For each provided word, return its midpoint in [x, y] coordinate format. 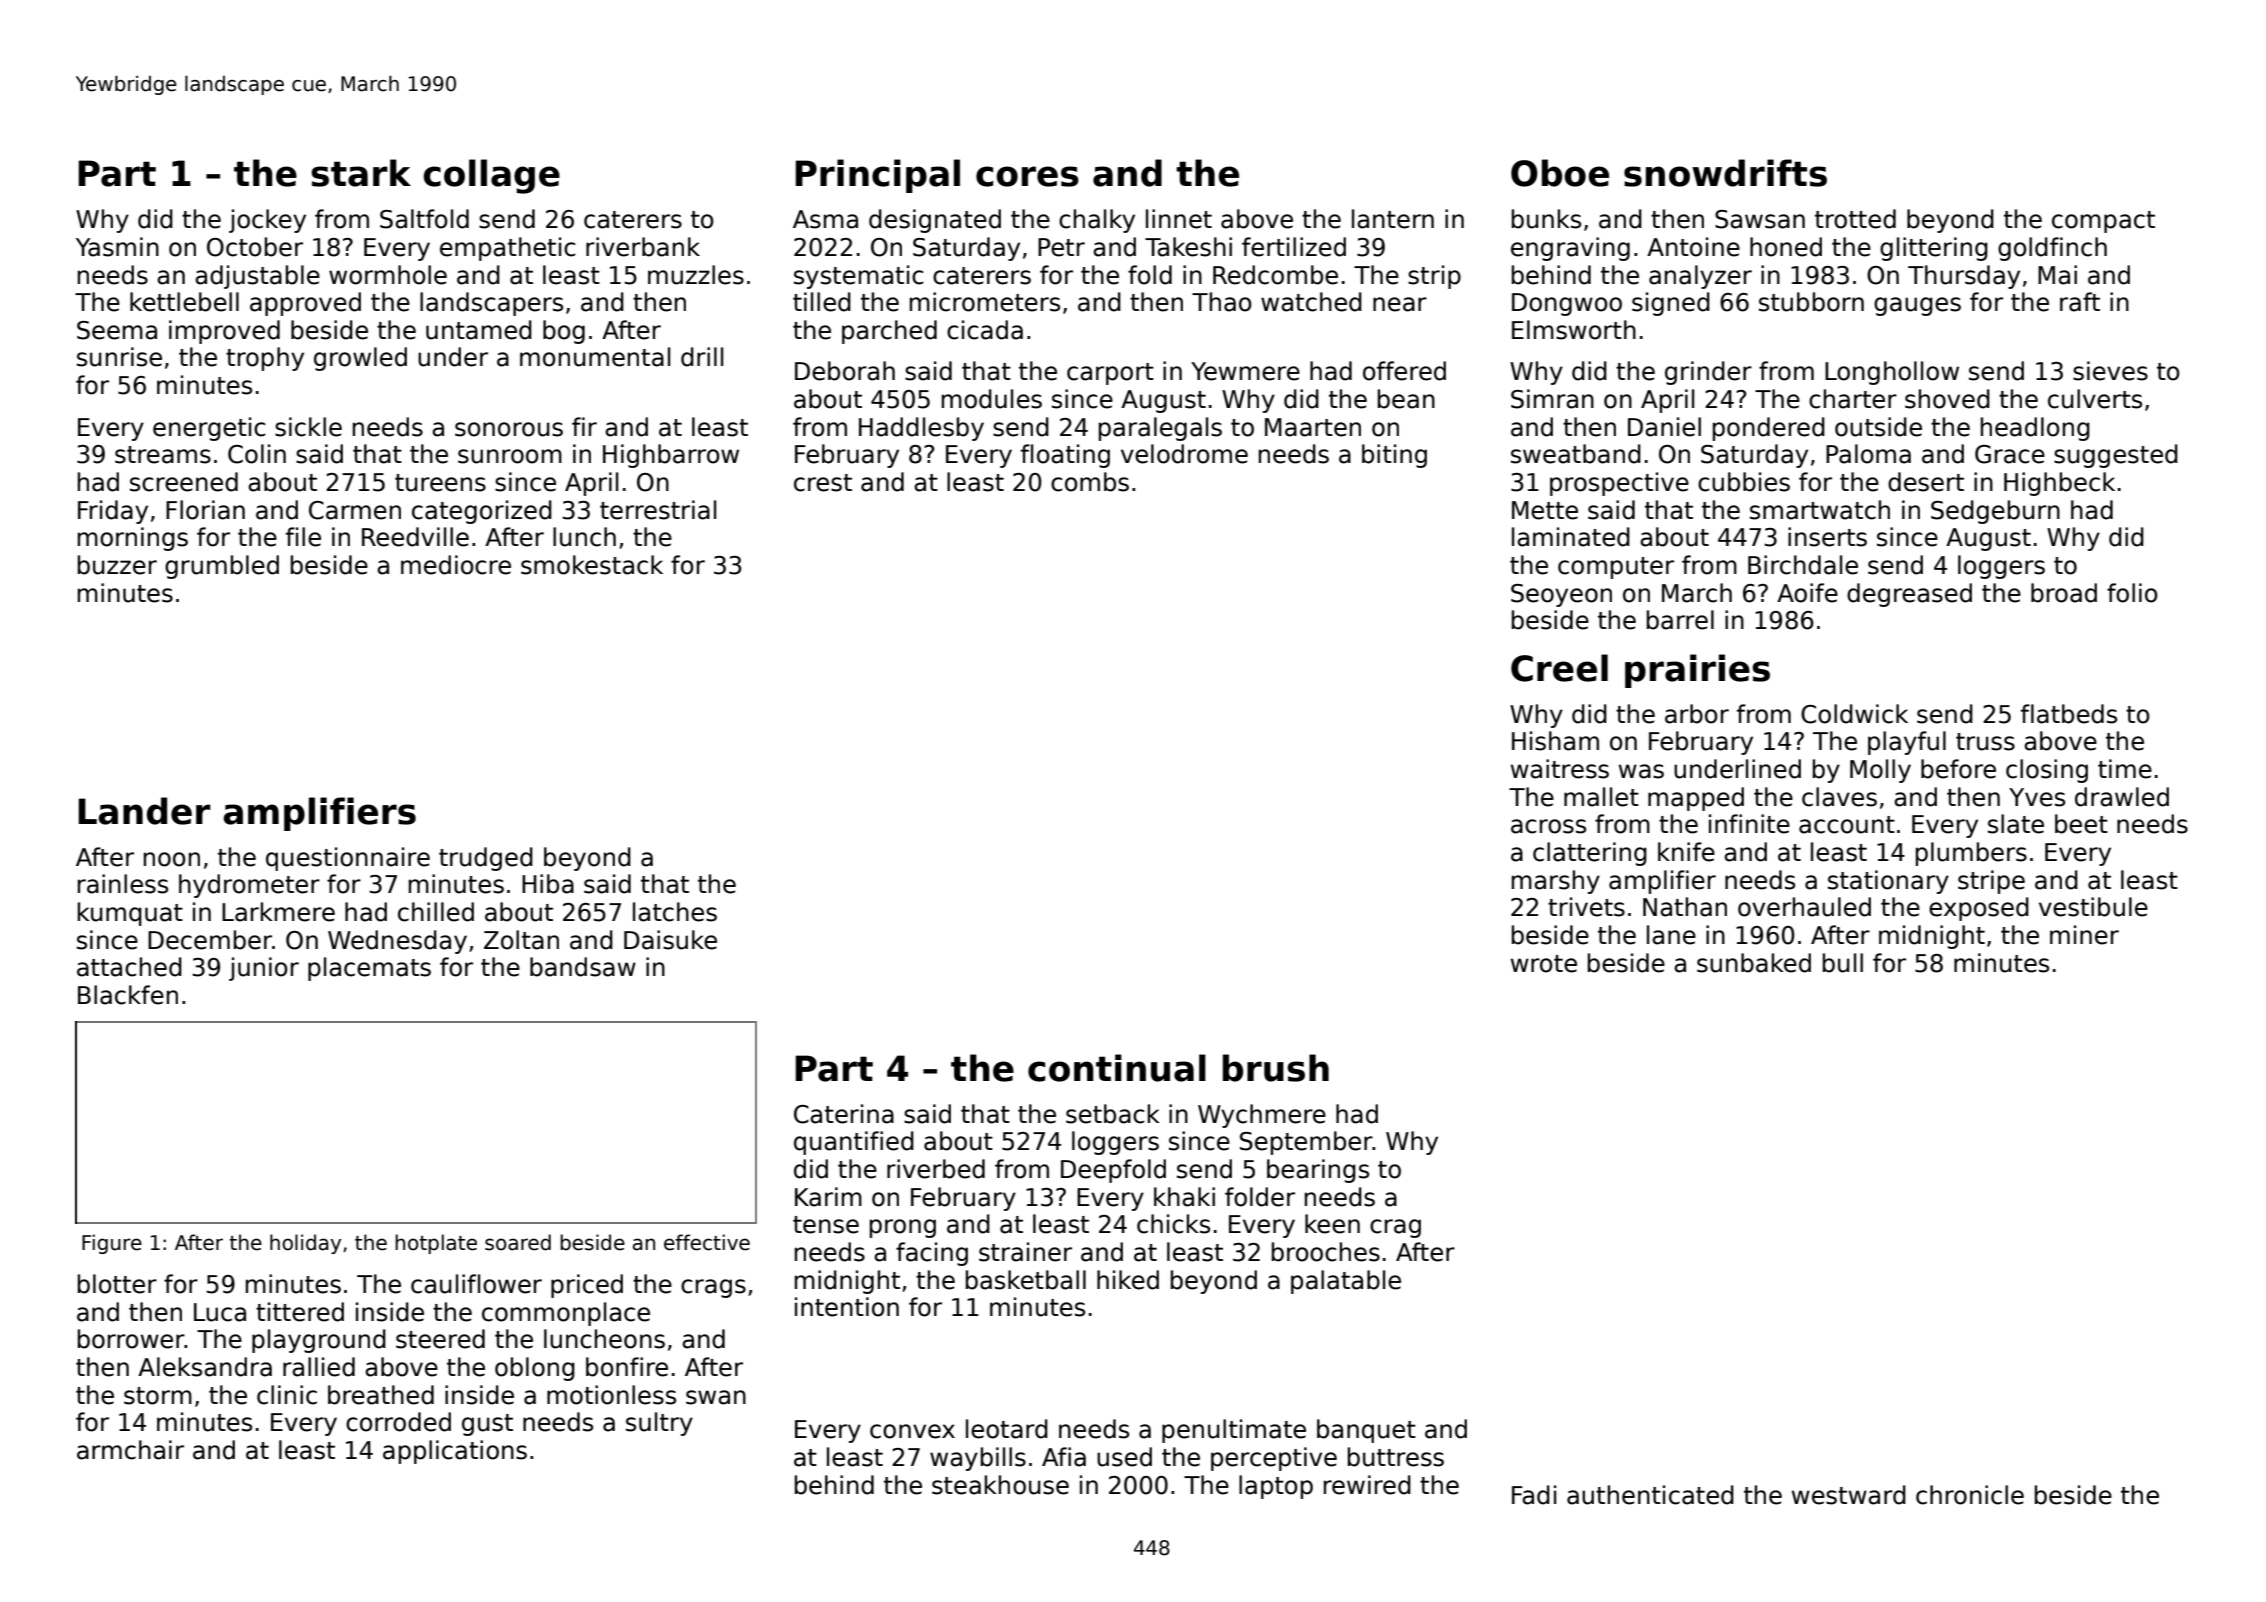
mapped [1696, 799]
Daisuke [670, 940]
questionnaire [348, 859]
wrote [1544, 964]
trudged [486, 859]
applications [455, 1452]
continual [1117, 1068]
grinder [1708, 373]
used [1124, 1457]
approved [305, 304]
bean [1406, 399]
